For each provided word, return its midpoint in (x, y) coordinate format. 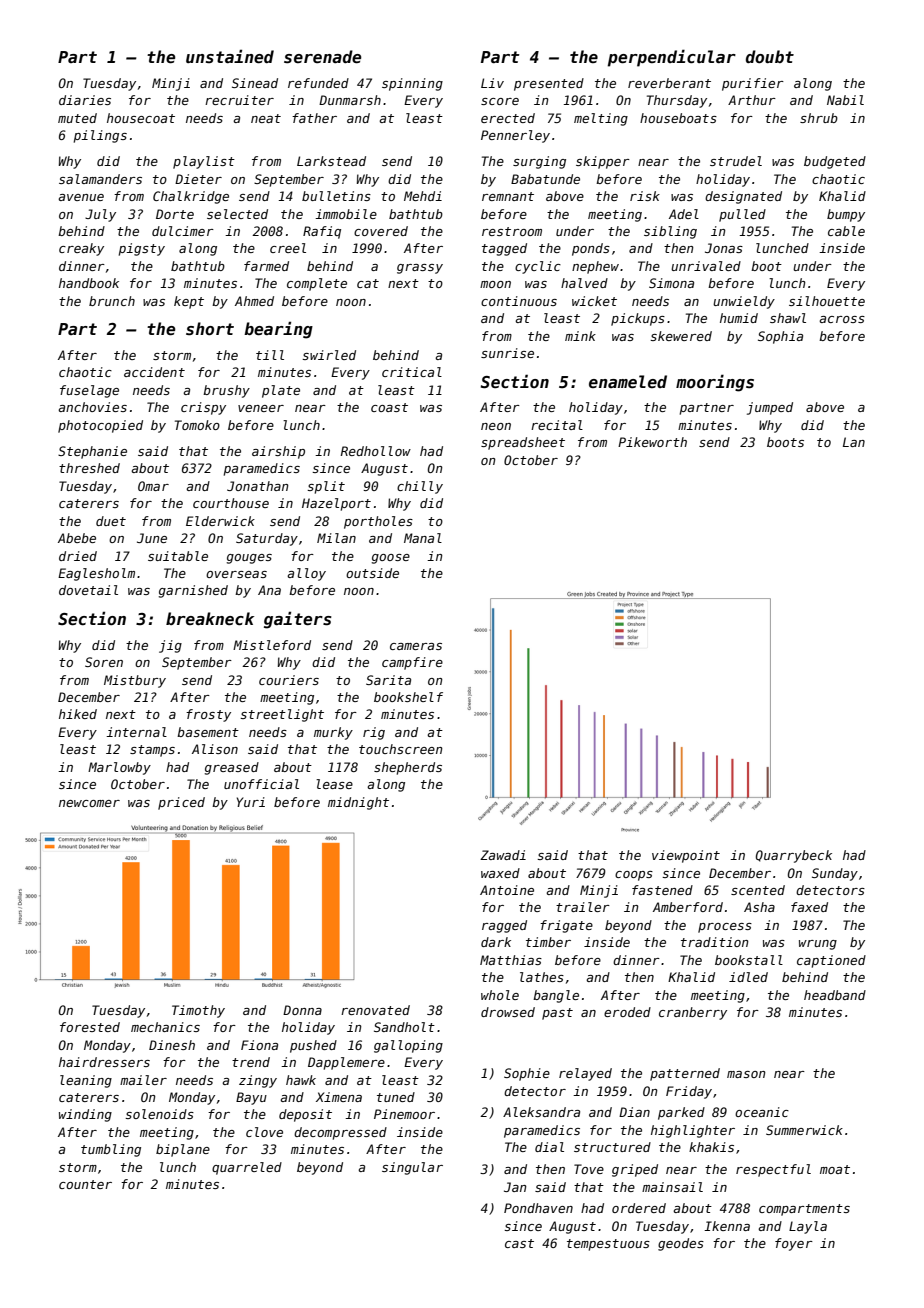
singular (412, 1168)
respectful (773, 1170)
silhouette (827, 301)
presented (549, 84)
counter (85, 1184)
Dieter (198, 179)
